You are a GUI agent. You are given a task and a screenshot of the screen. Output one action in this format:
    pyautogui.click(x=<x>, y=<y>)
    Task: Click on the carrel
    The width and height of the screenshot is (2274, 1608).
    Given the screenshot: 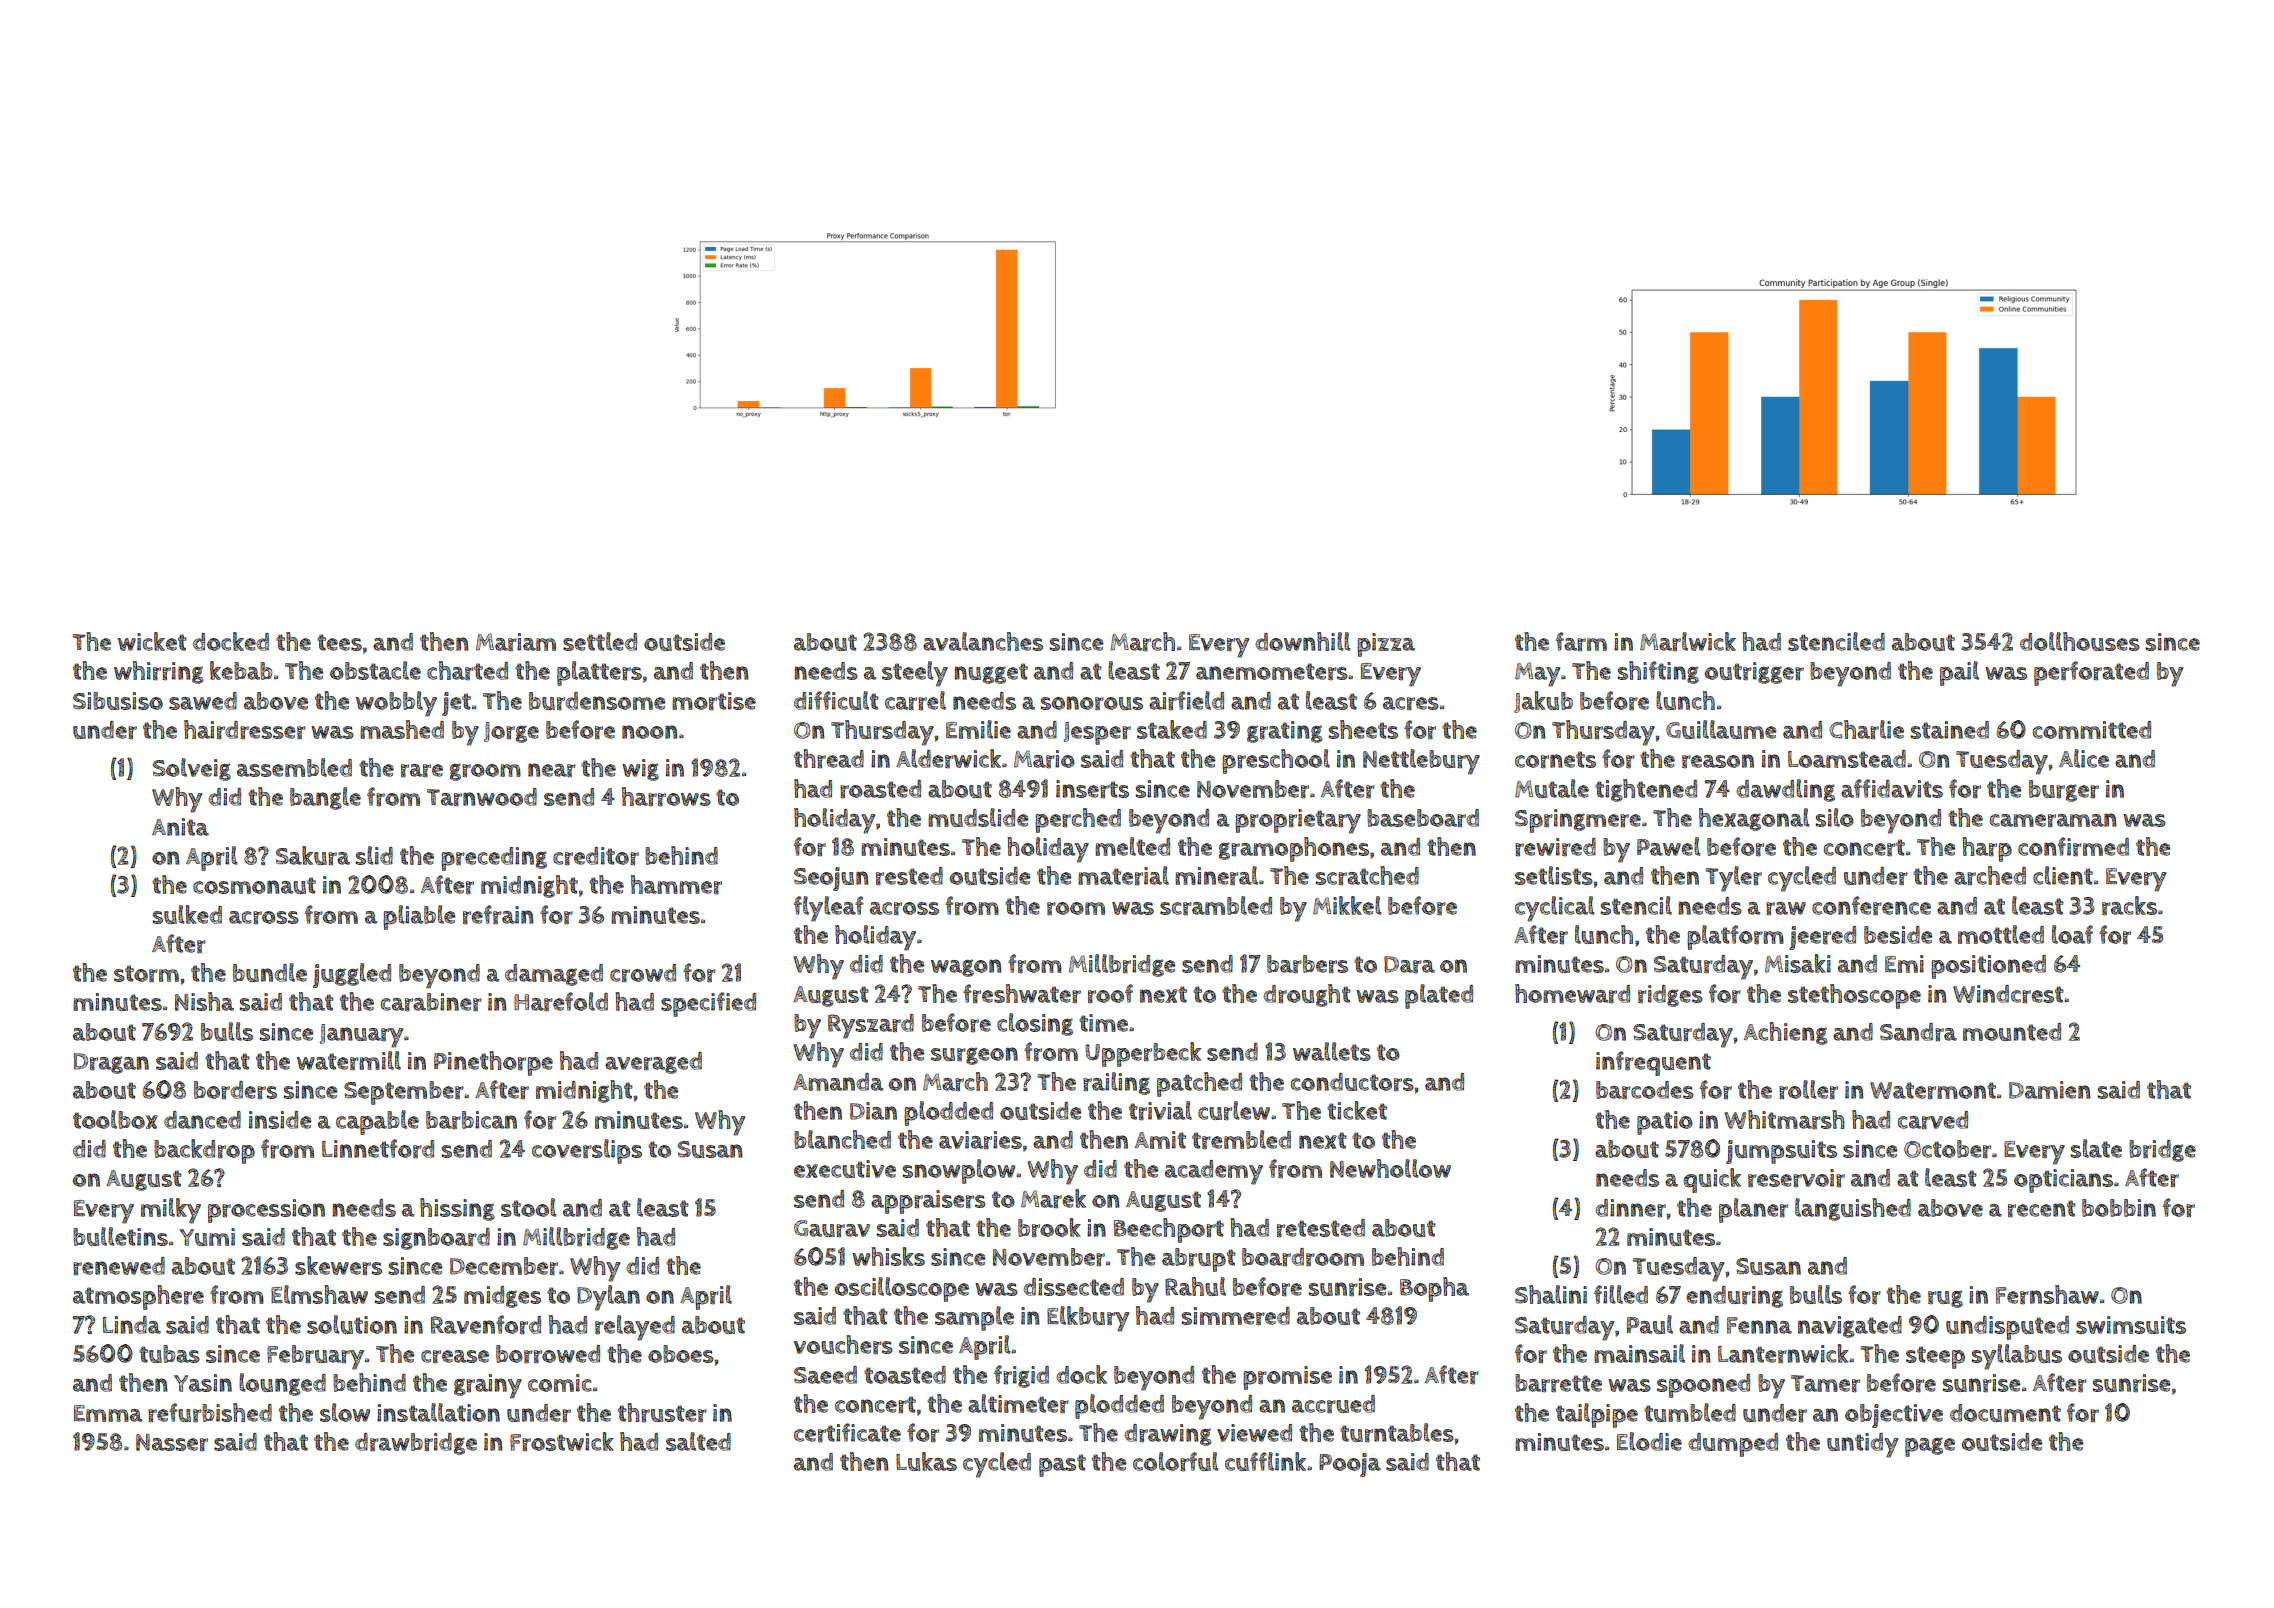 What is the action you would take?
    pyautogui.click(x=915, y=701)
